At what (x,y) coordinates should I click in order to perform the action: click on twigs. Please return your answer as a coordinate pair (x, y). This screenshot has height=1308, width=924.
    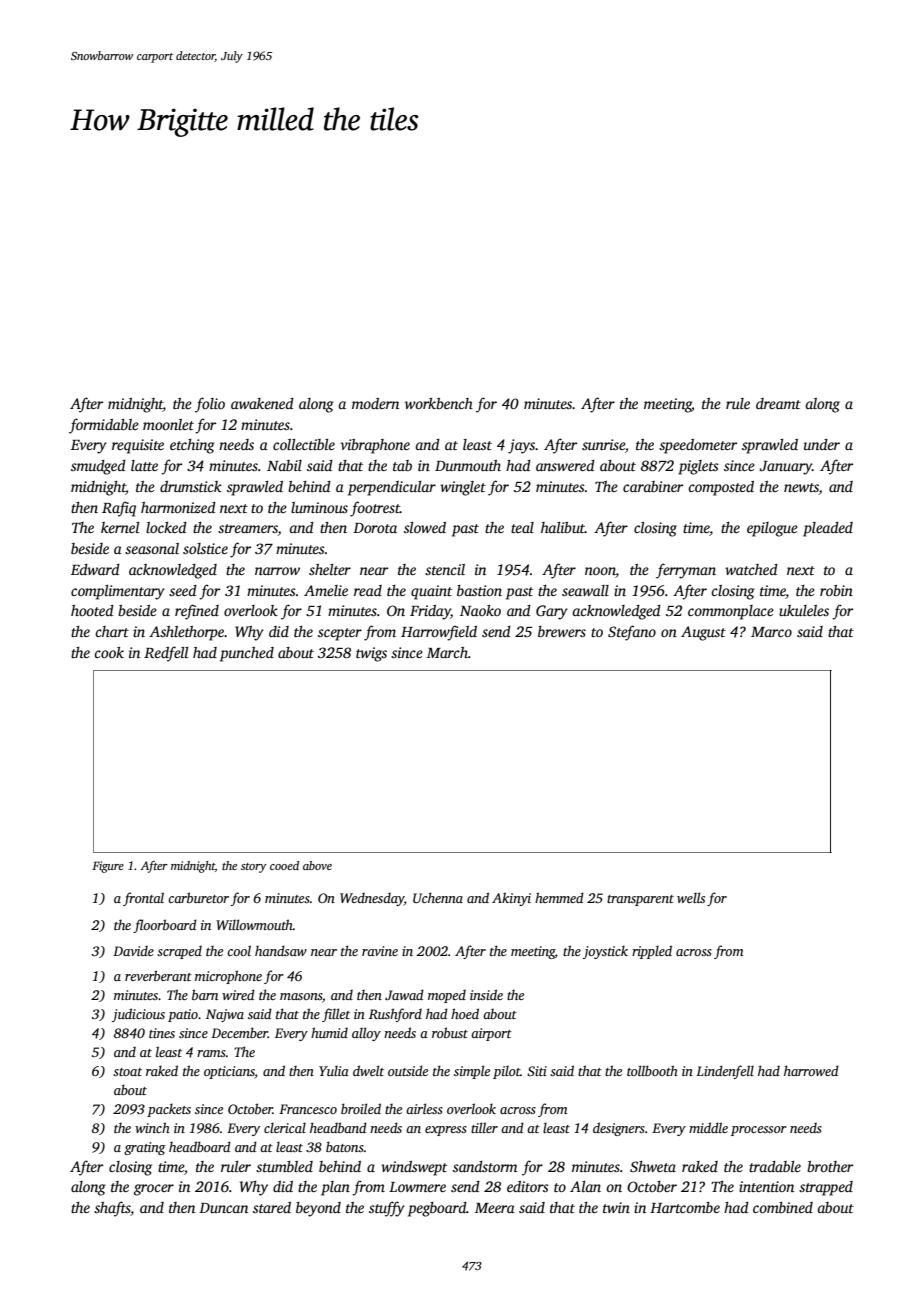
    Looking at the image, I should click on (371, 654).
